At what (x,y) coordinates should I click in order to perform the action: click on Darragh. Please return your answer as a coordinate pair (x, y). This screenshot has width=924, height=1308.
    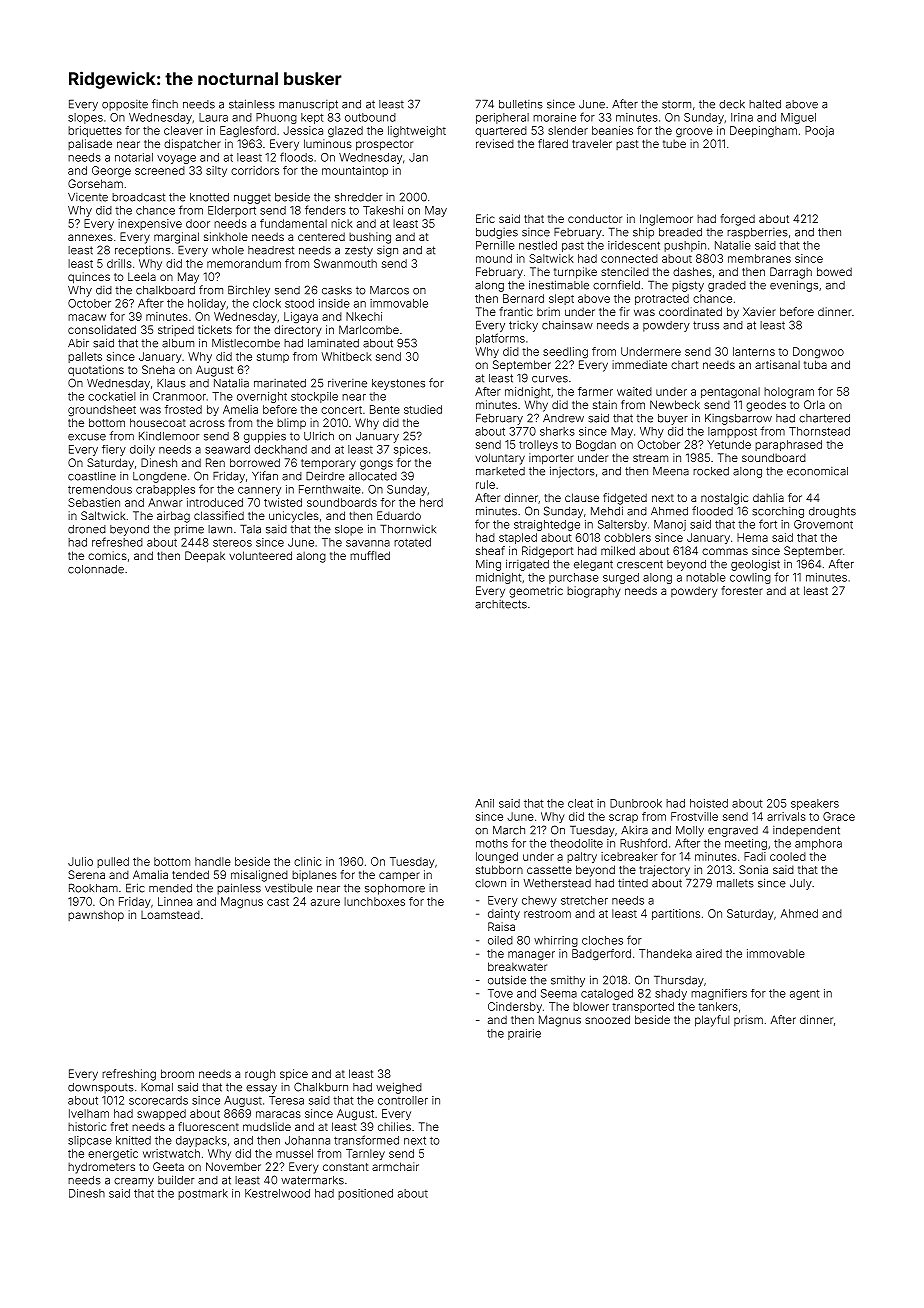
    Looking at the image, I should click on (791, 273).
